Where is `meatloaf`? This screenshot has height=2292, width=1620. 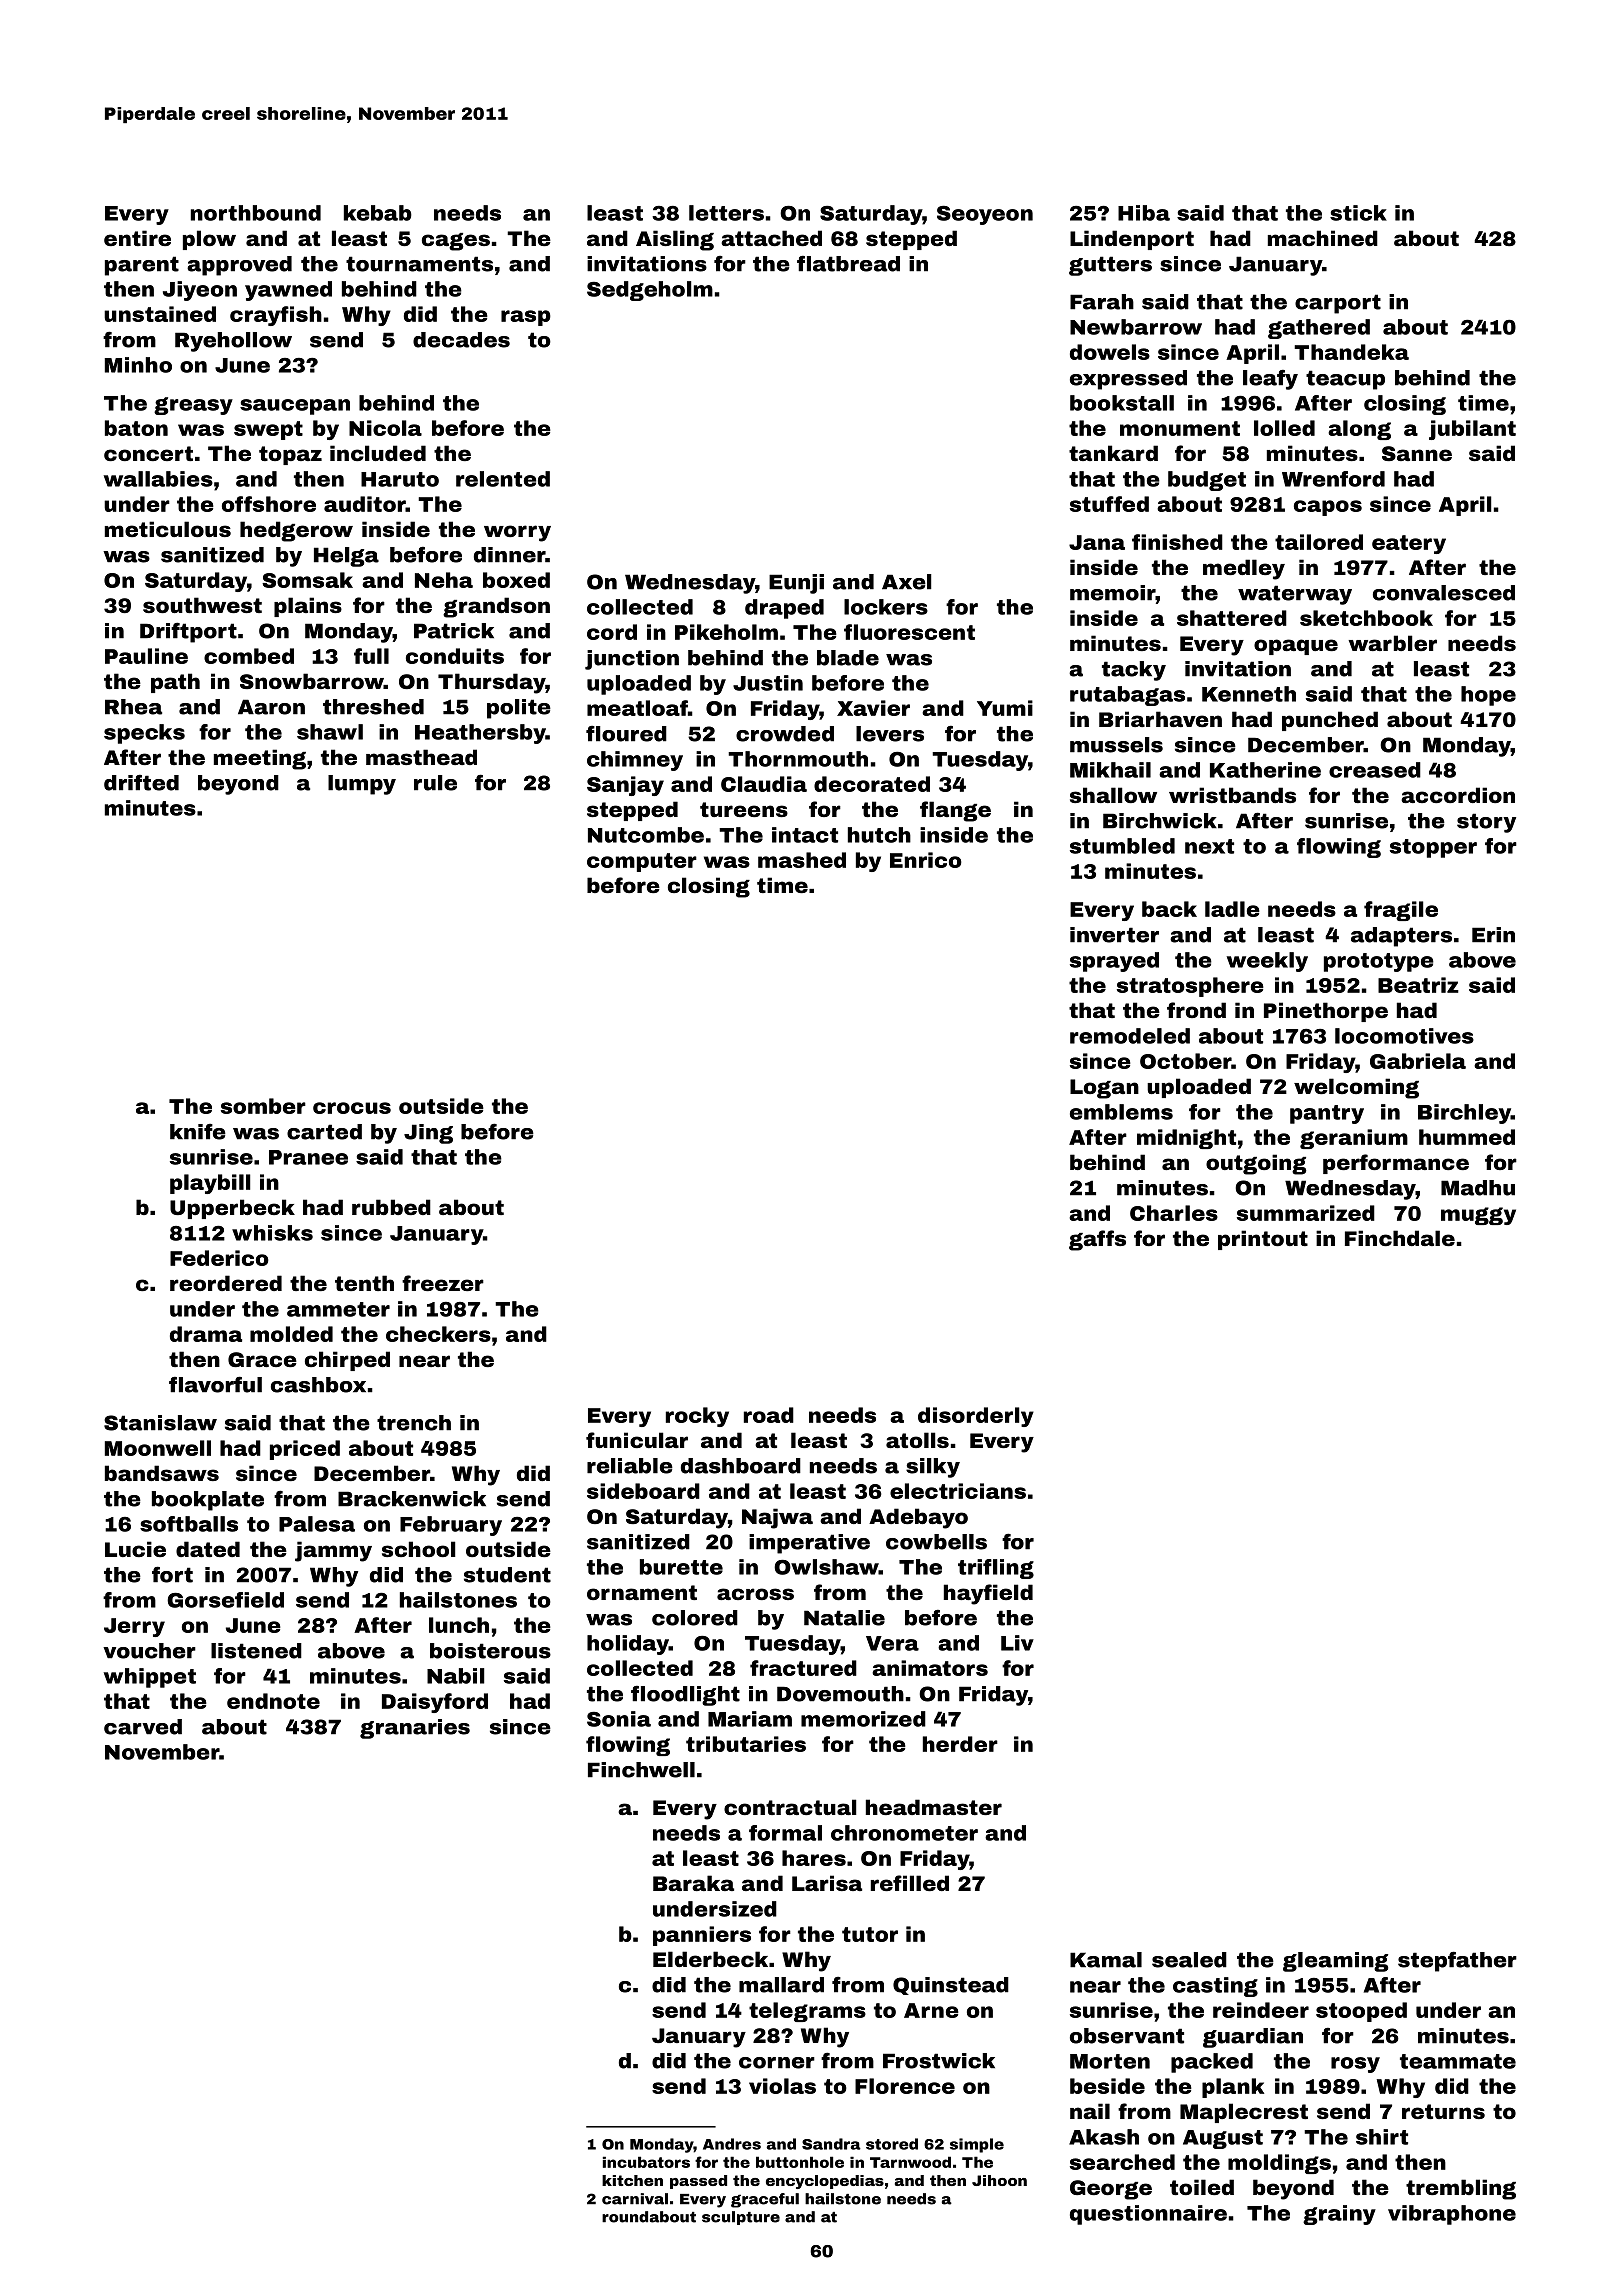
meatloaf is located at coordinates (637, 708).
